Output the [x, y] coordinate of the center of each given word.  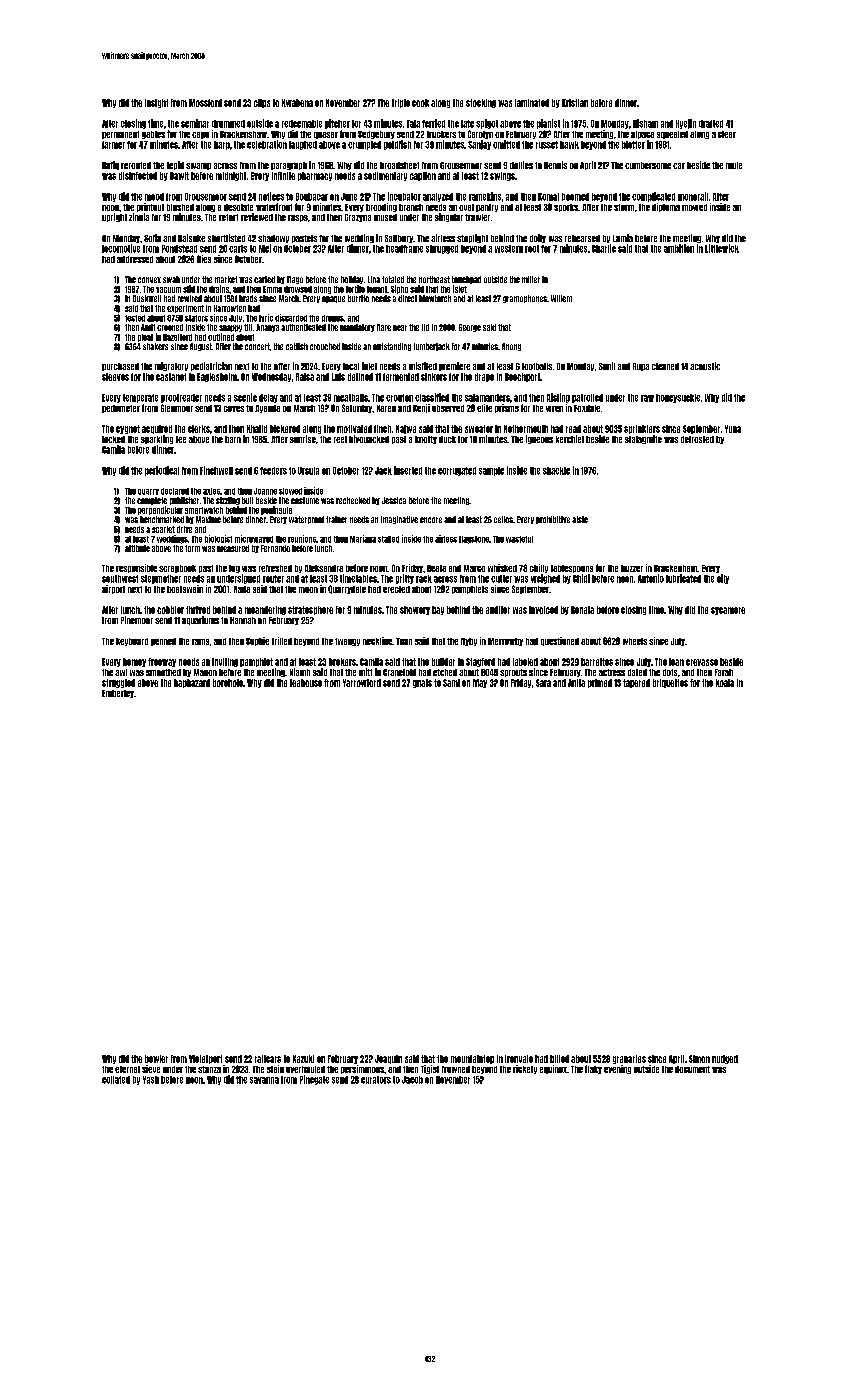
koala [725, 683]
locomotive [121, 248]
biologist [218, 539]
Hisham [645, 123]
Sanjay [479, 145]
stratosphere [310, 610]
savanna [264, 1080]
